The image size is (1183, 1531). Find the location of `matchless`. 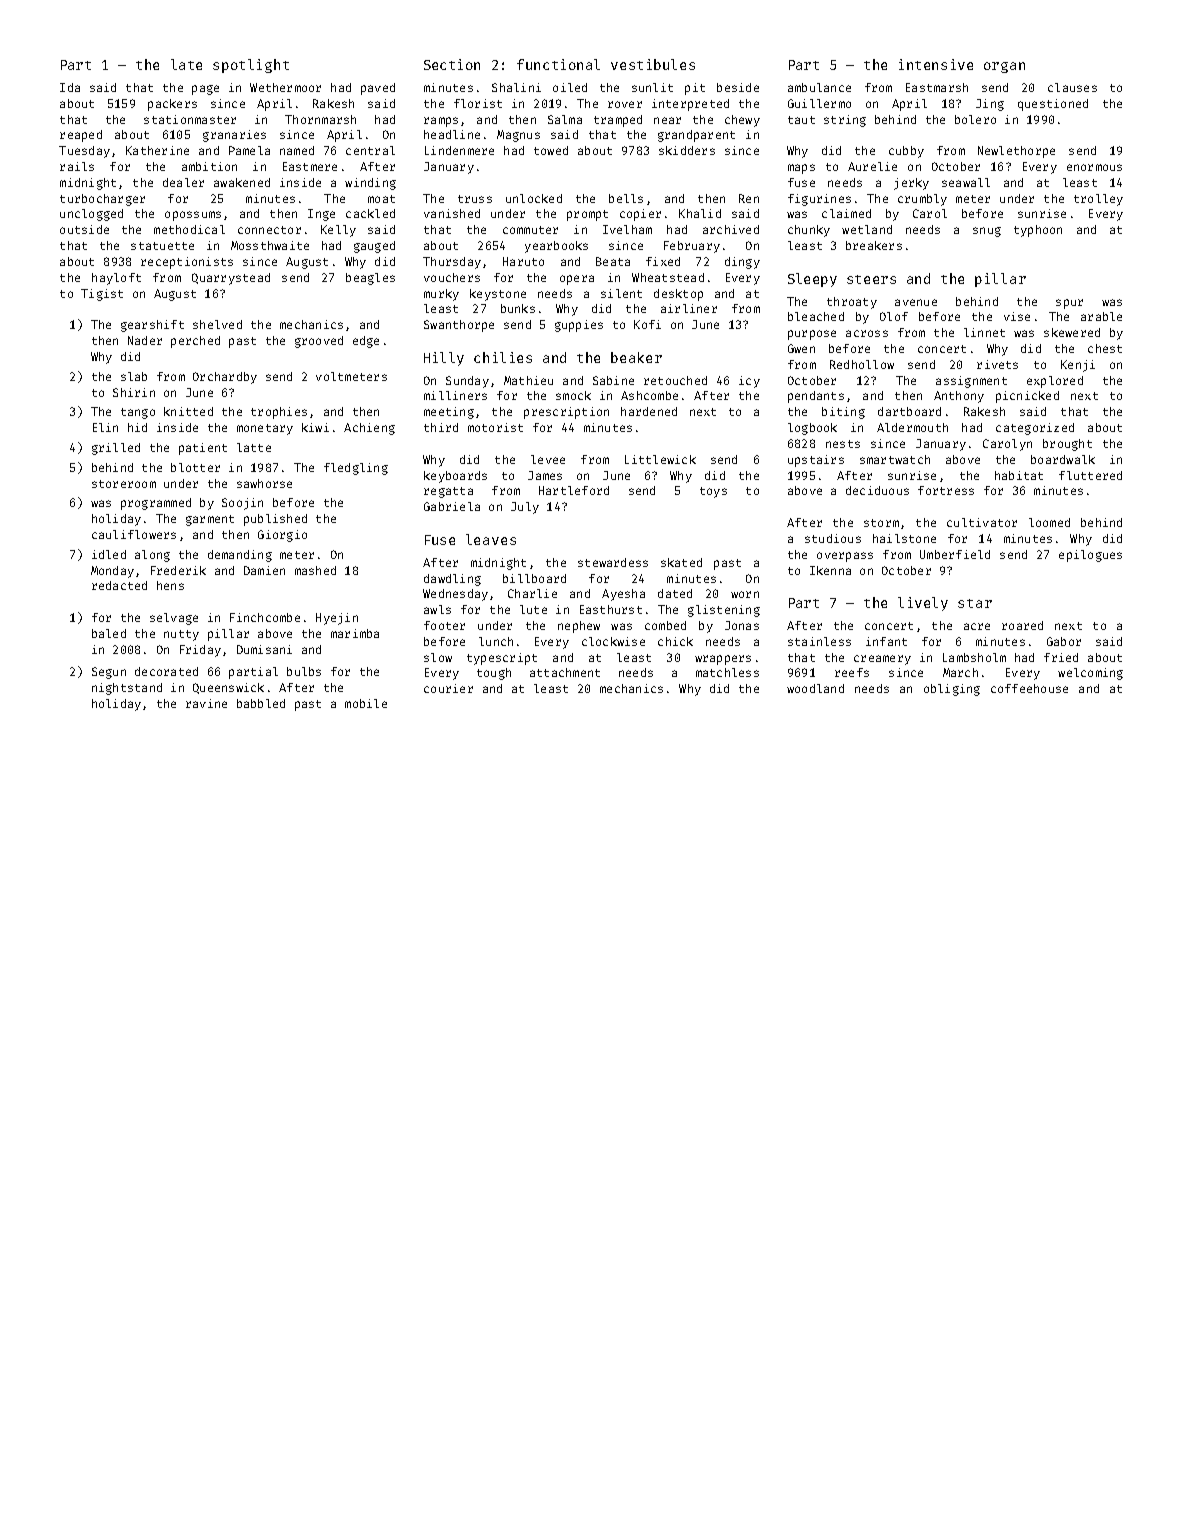

matchless is located at coordinates (727, 672).
